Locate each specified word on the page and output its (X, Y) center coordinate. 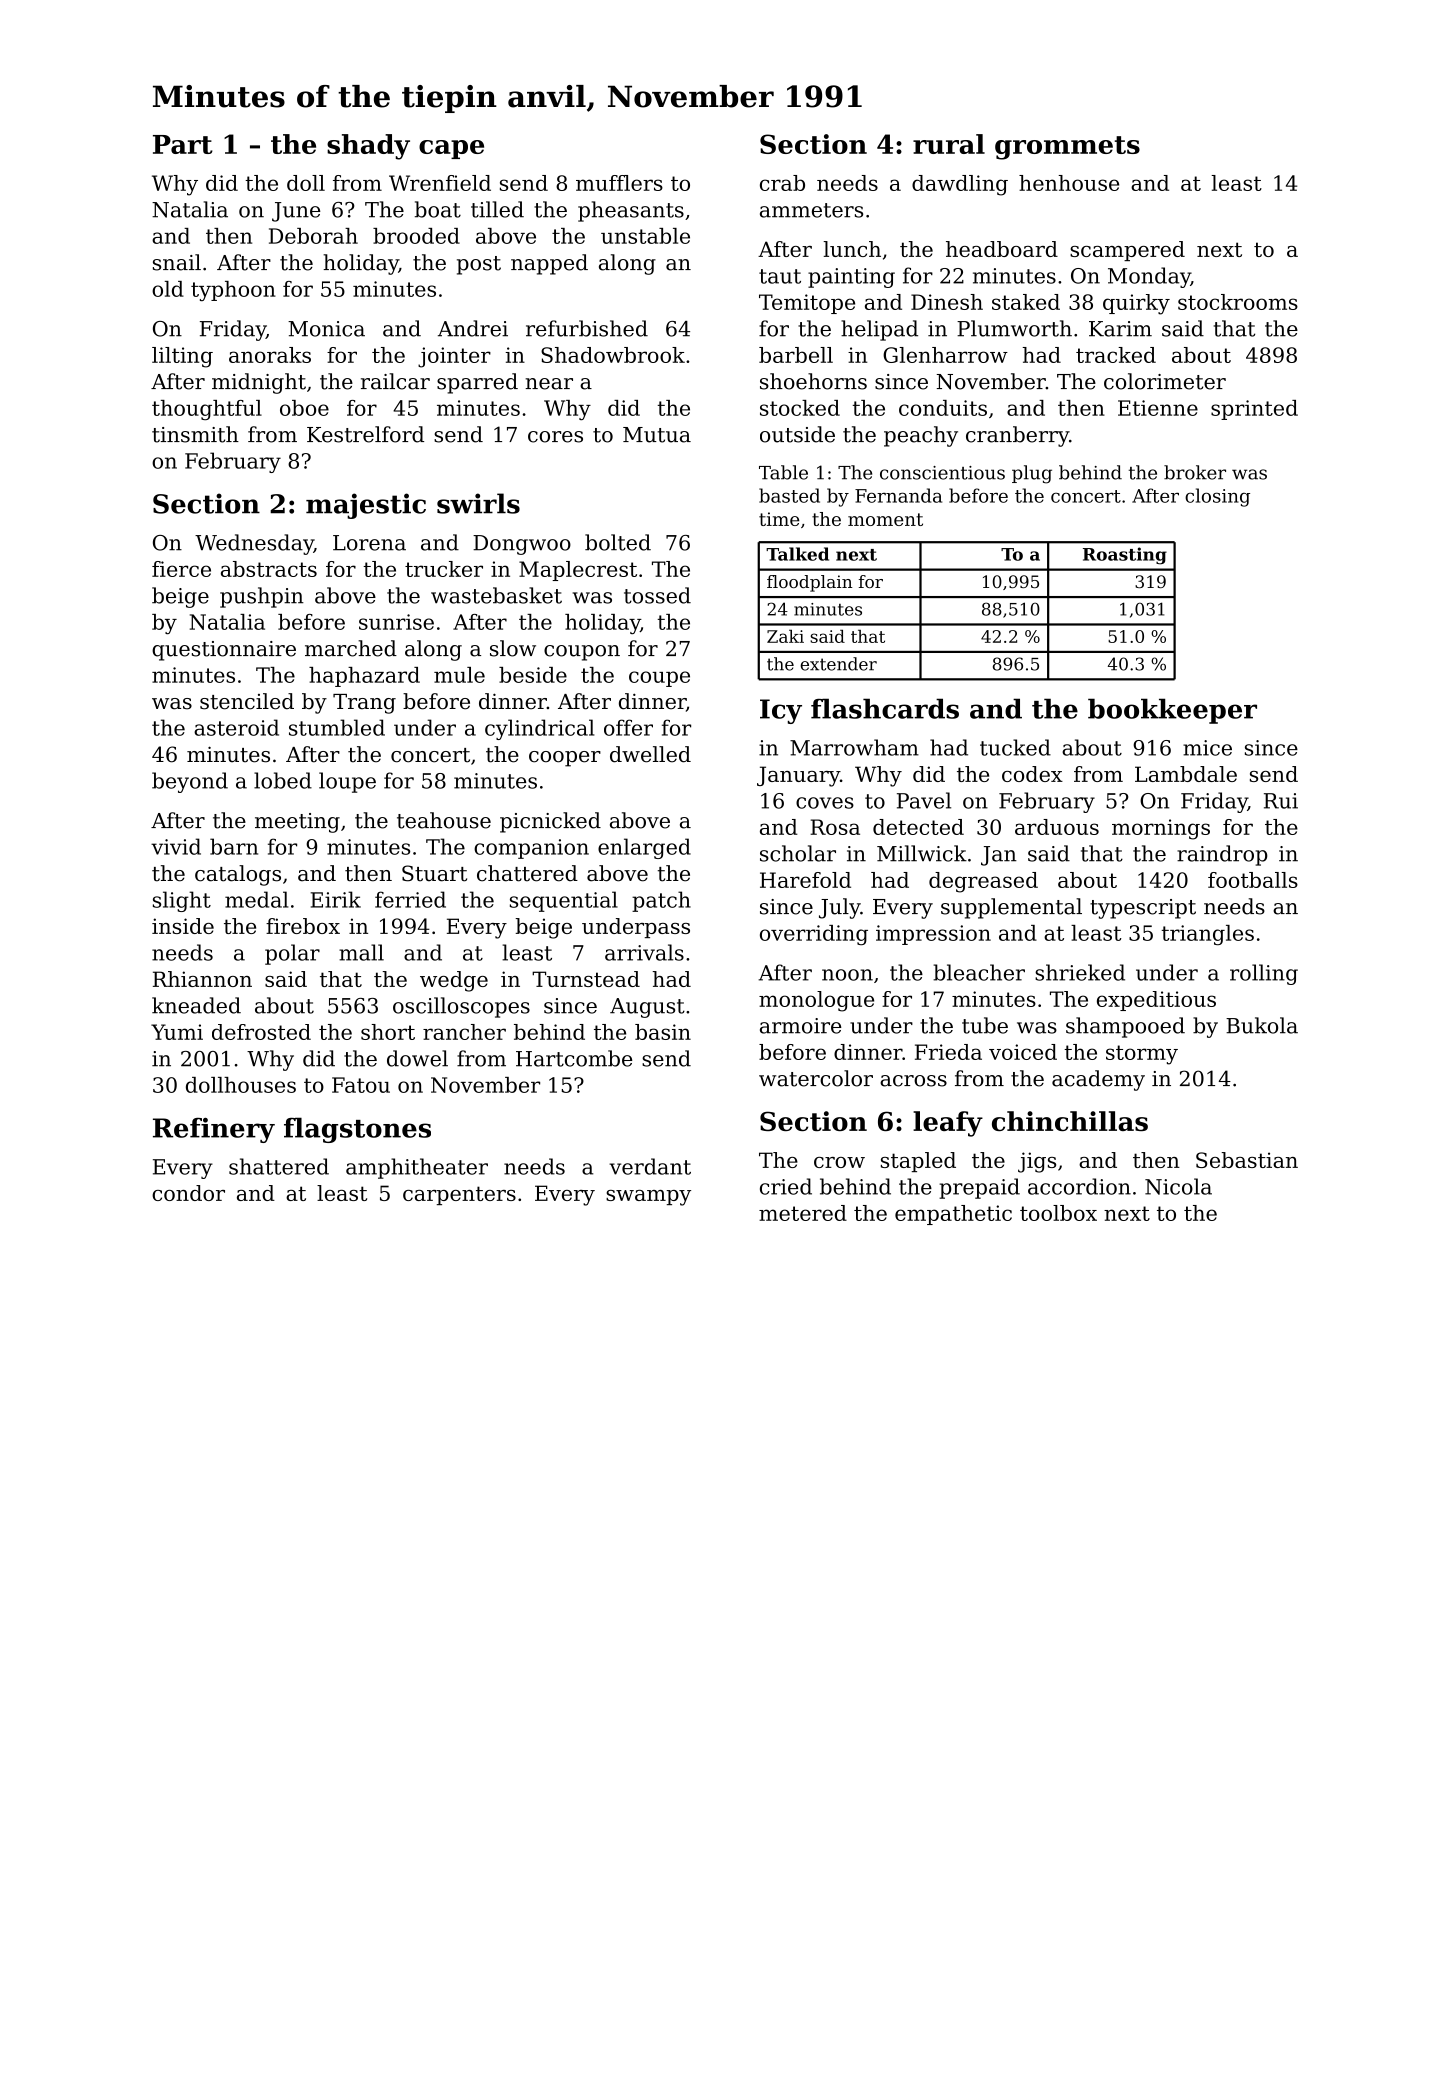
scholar (798, 853)
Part (183, 144)
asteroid (236, 727)
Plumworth (1014, 328)
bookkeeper (1172, 711)
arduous (1057, 827)
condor (188, 1193)
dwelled (650, 754)
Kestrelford (365, 434)
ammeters (811, 210)
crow (839, 1162)
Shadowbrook (613, 355)
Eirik (336, 899)
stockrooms (1238, 302)
